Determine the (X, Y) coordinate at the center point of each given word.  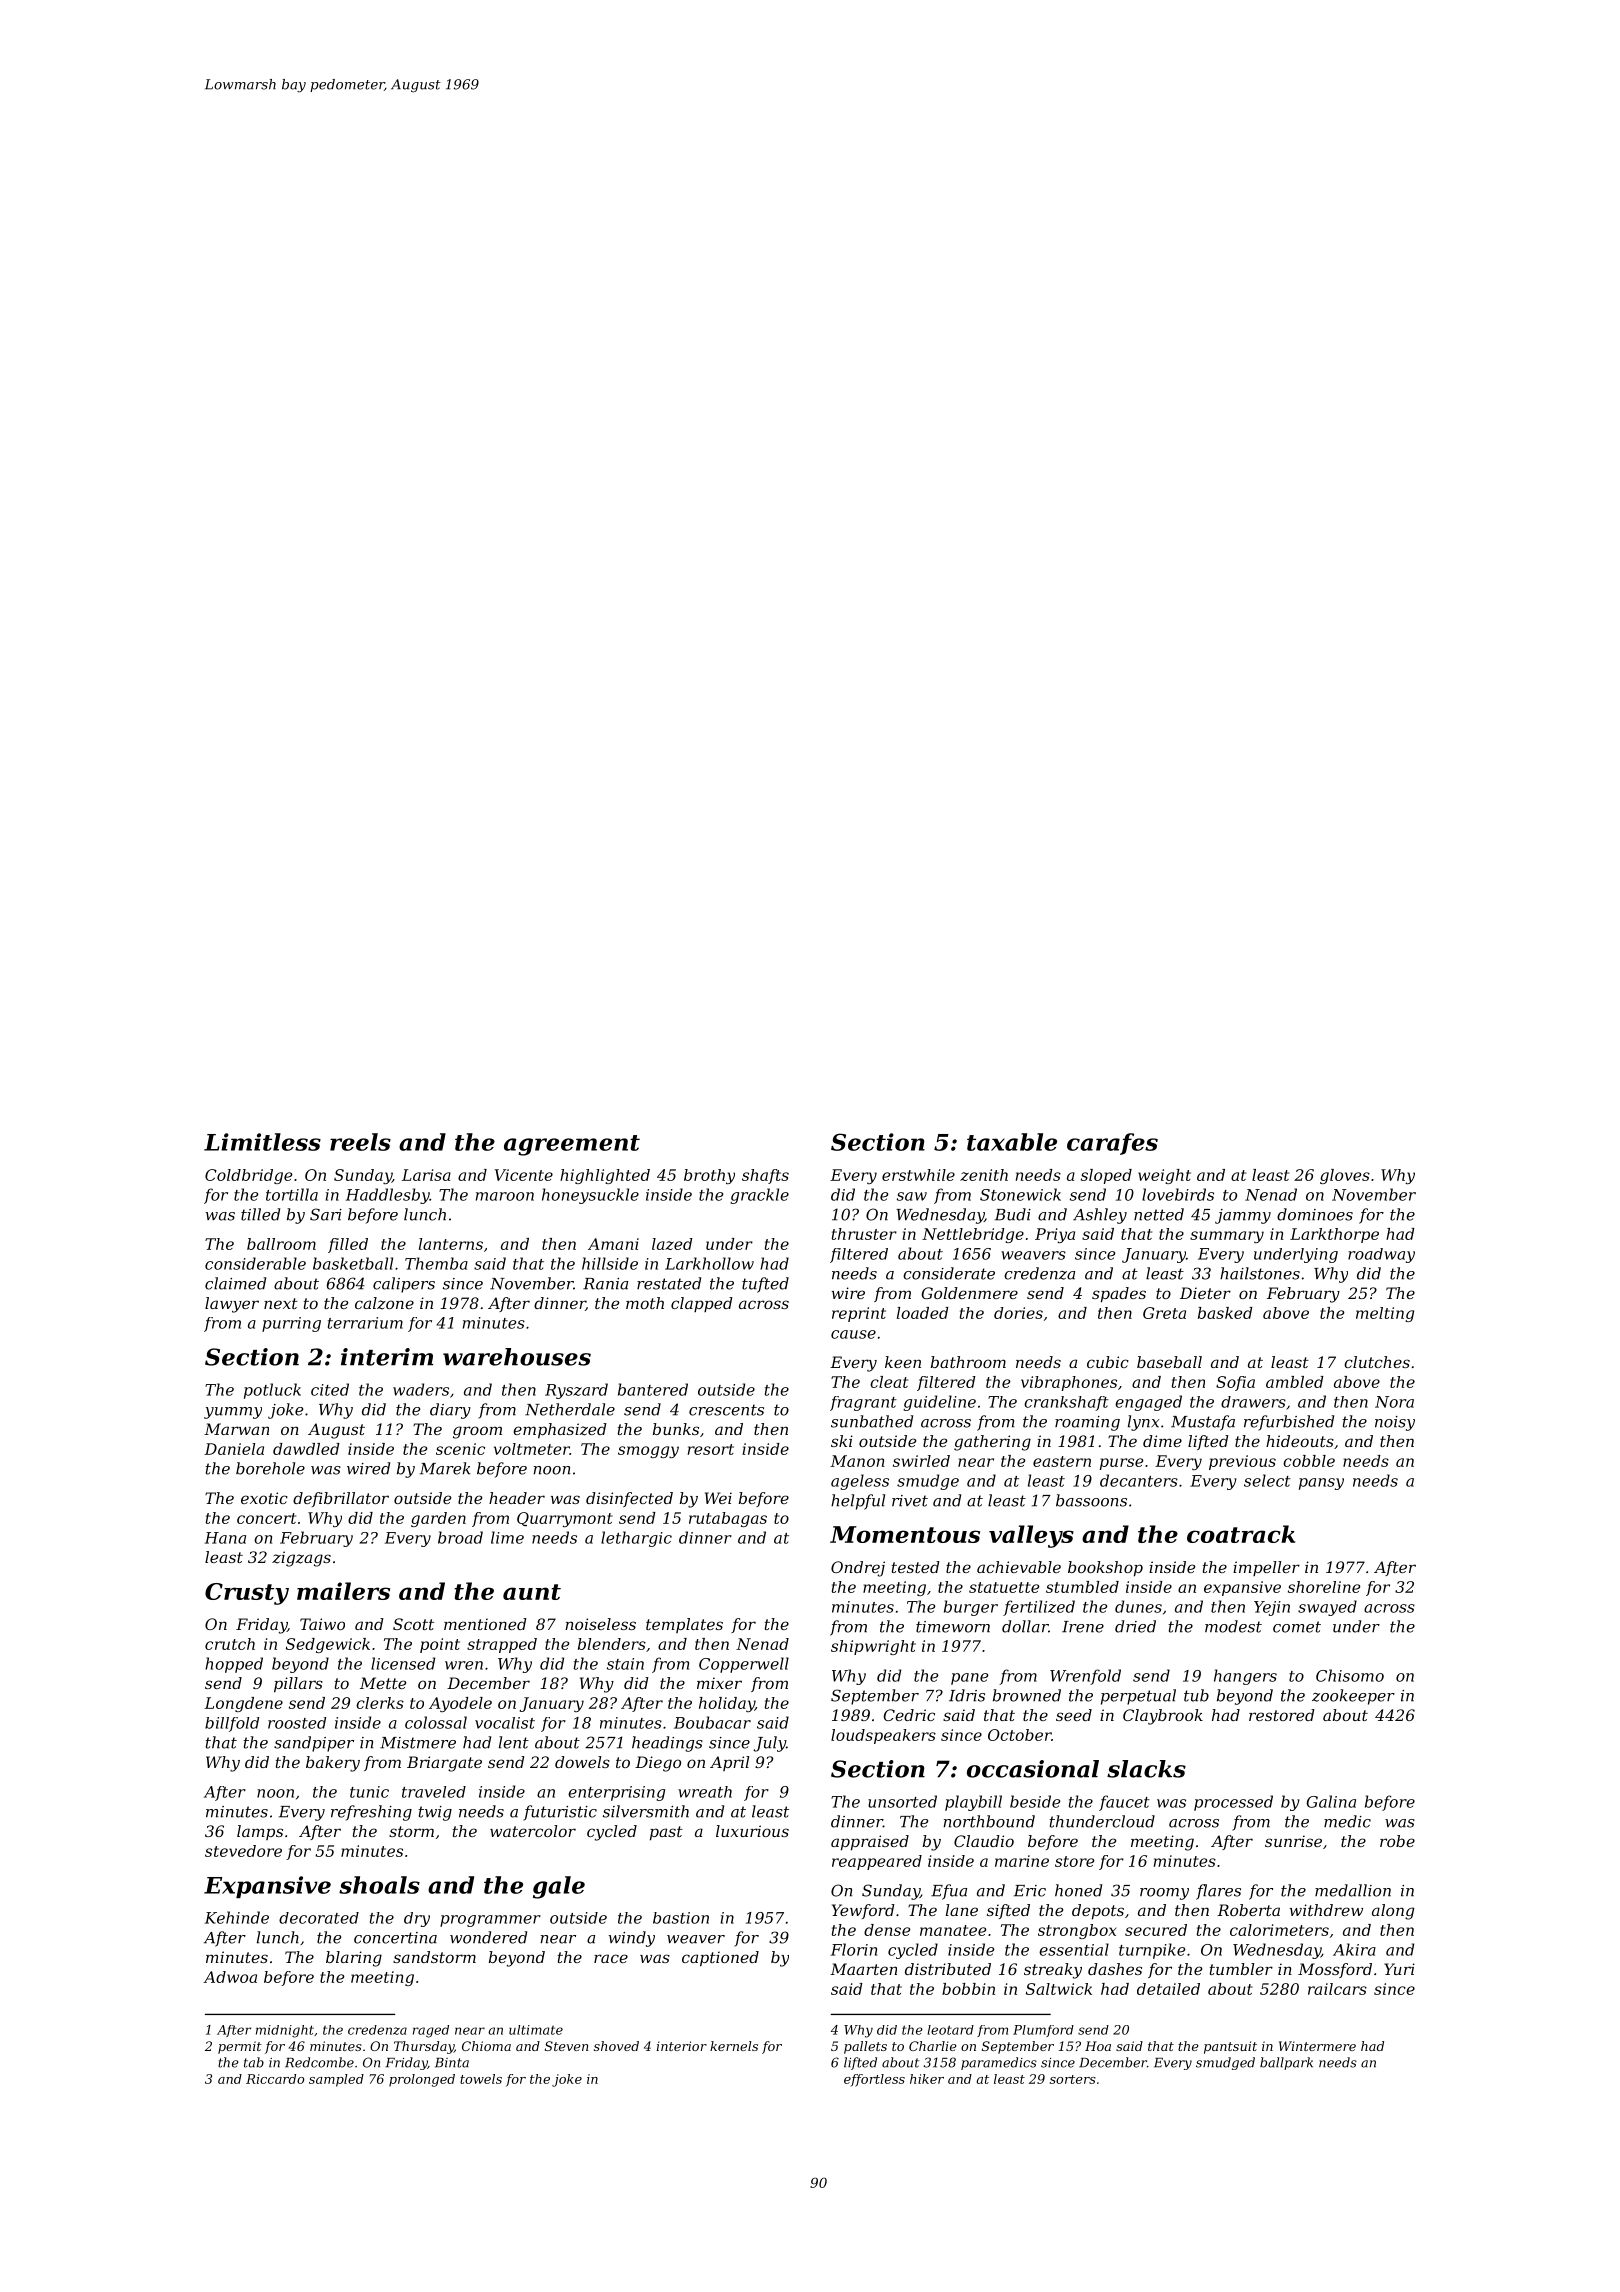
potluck (272, 1391)
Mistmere (418, 1743)
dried (1135, 1626)
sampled (336, 2080)
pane (970, 1679)
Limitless (262, 1142)
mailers (343, 1591)
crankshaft (1066, 1403)
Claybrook (1163, 1717)
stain (625, 1664)
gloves (1345, 1176)
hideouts (1300, 1441)
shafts (765, 1176)
